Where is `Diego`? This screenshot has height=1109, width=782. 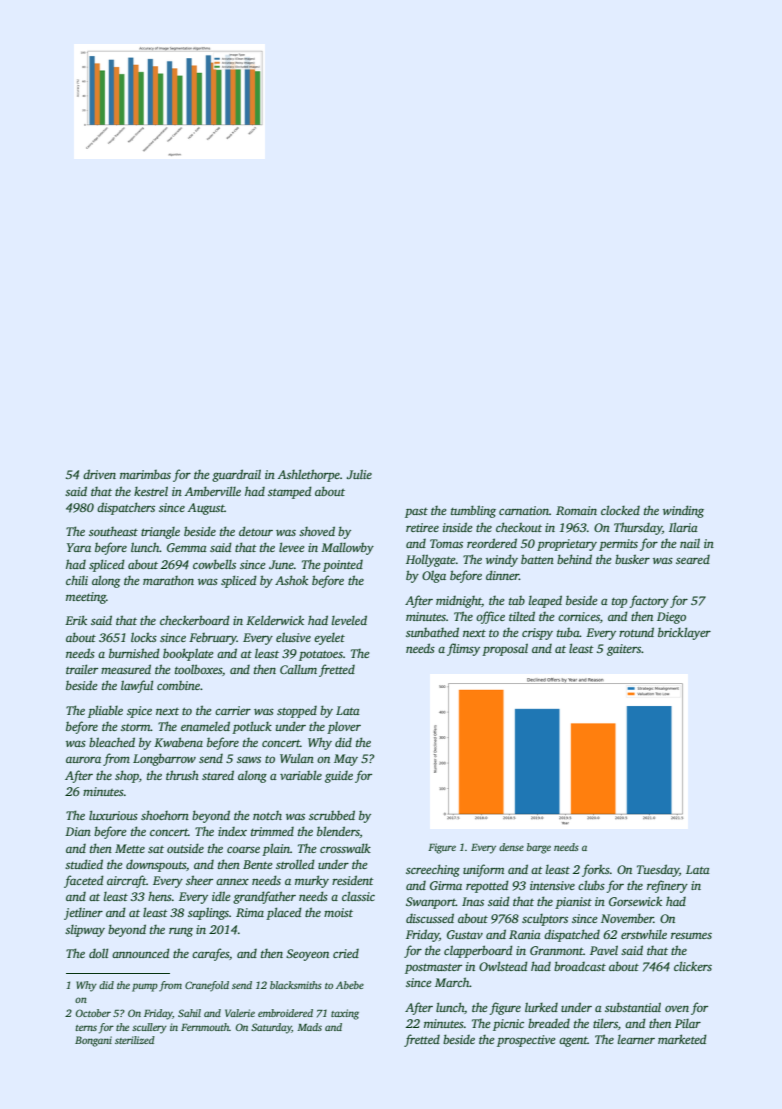
Diego is located at coordinates (671, 618).
